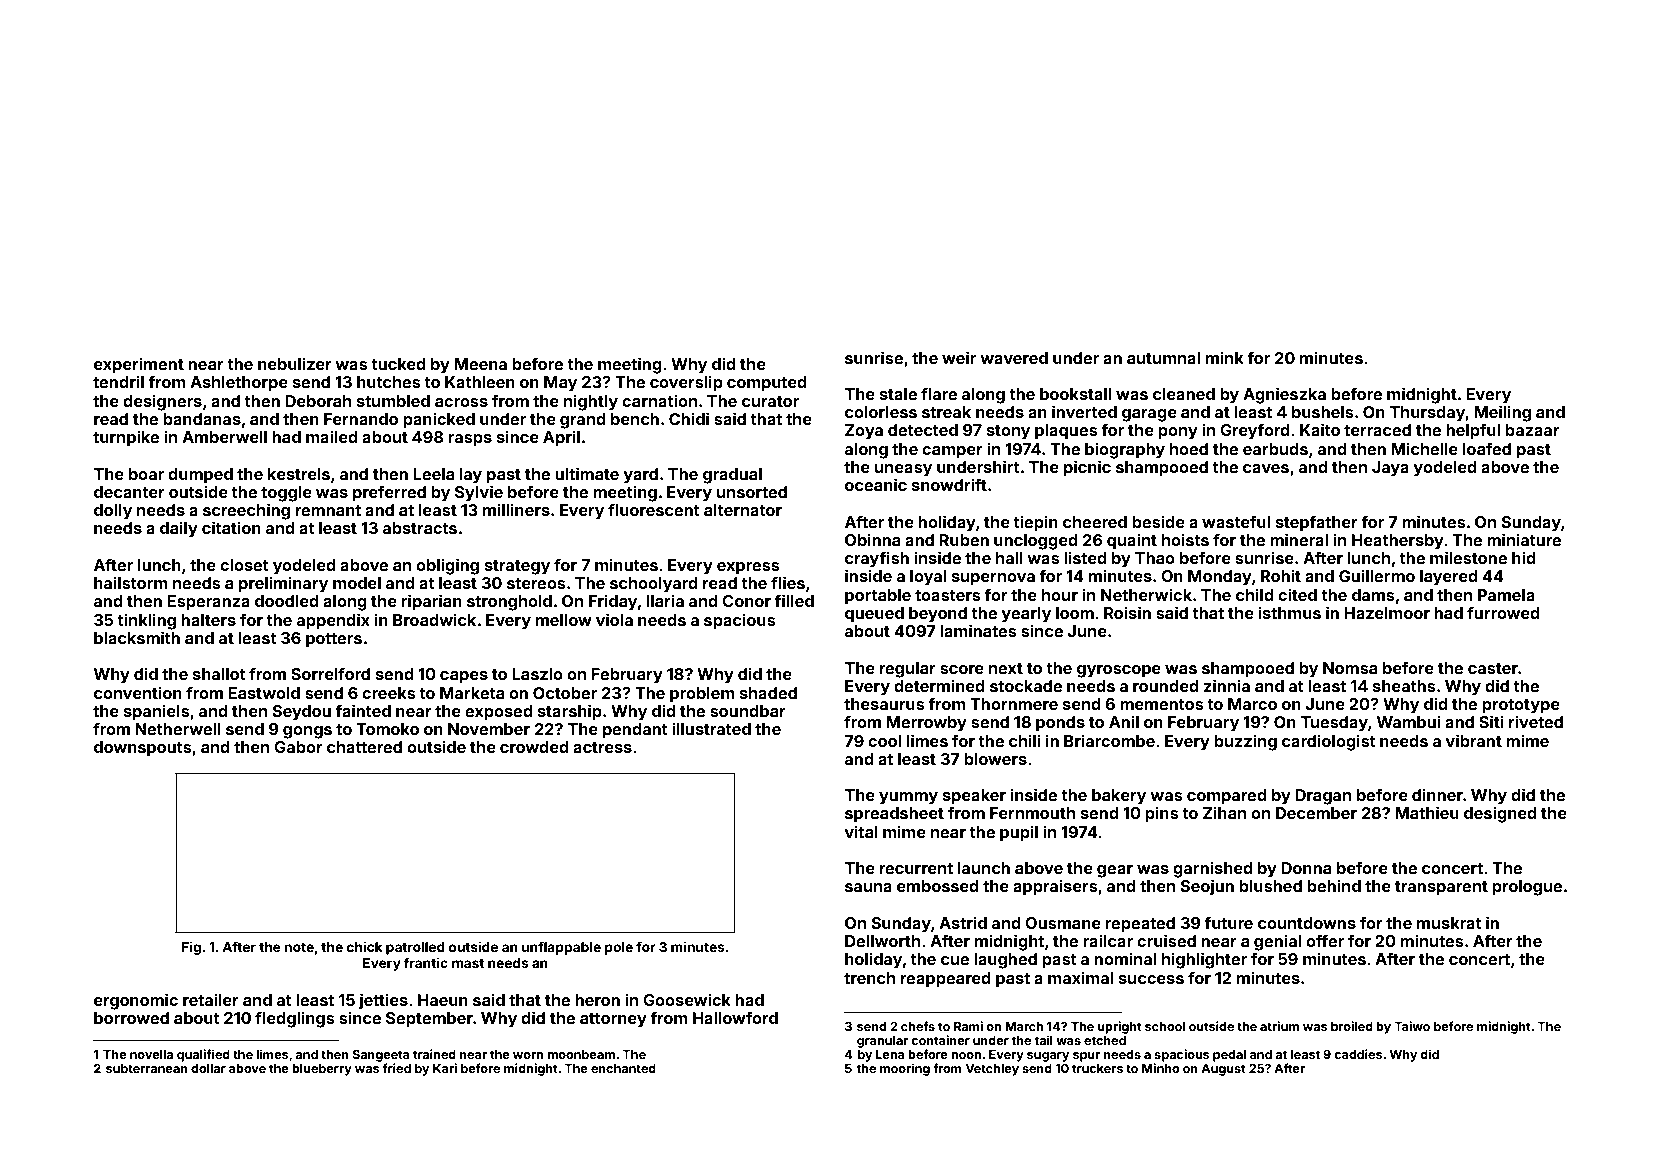 The height and width of the image is (1175, 1662). I want to click on vital, so click(861, 831).
